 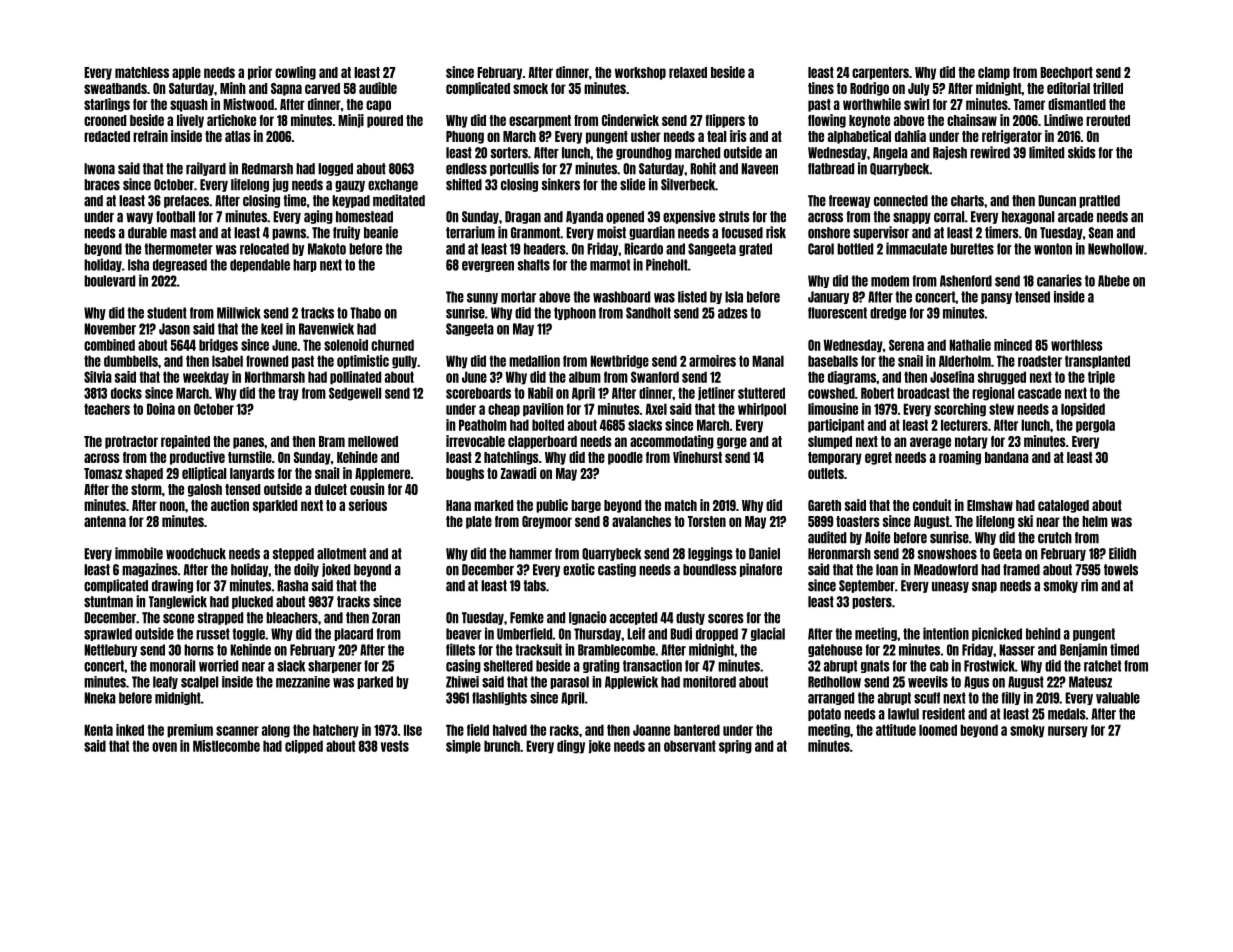 What do you see at coordinates (172, 665) in the screenshot?
I see `monorail` at bounding box center [172, 665].
